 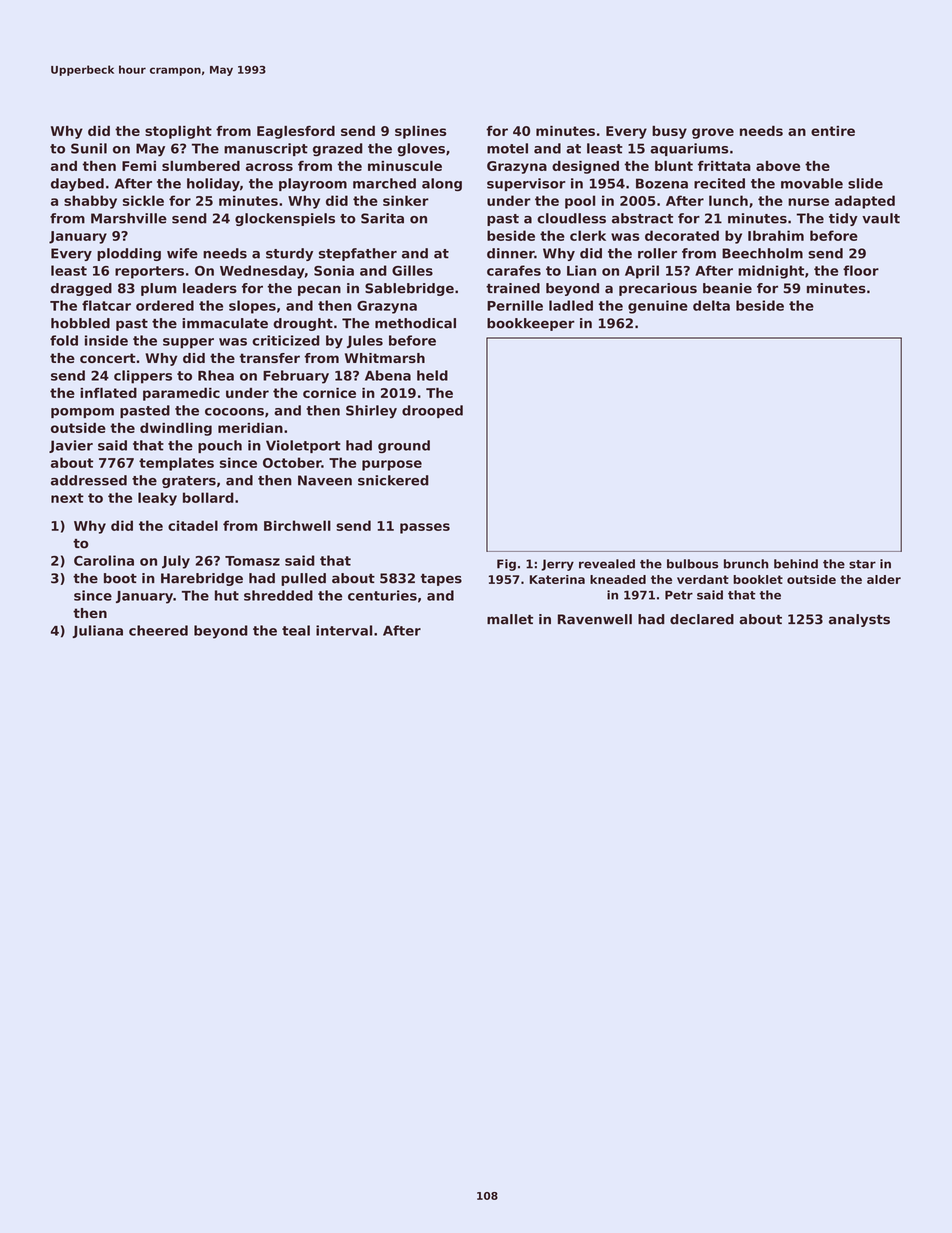 I want to click on pouch, so click(x=220, y=446).
